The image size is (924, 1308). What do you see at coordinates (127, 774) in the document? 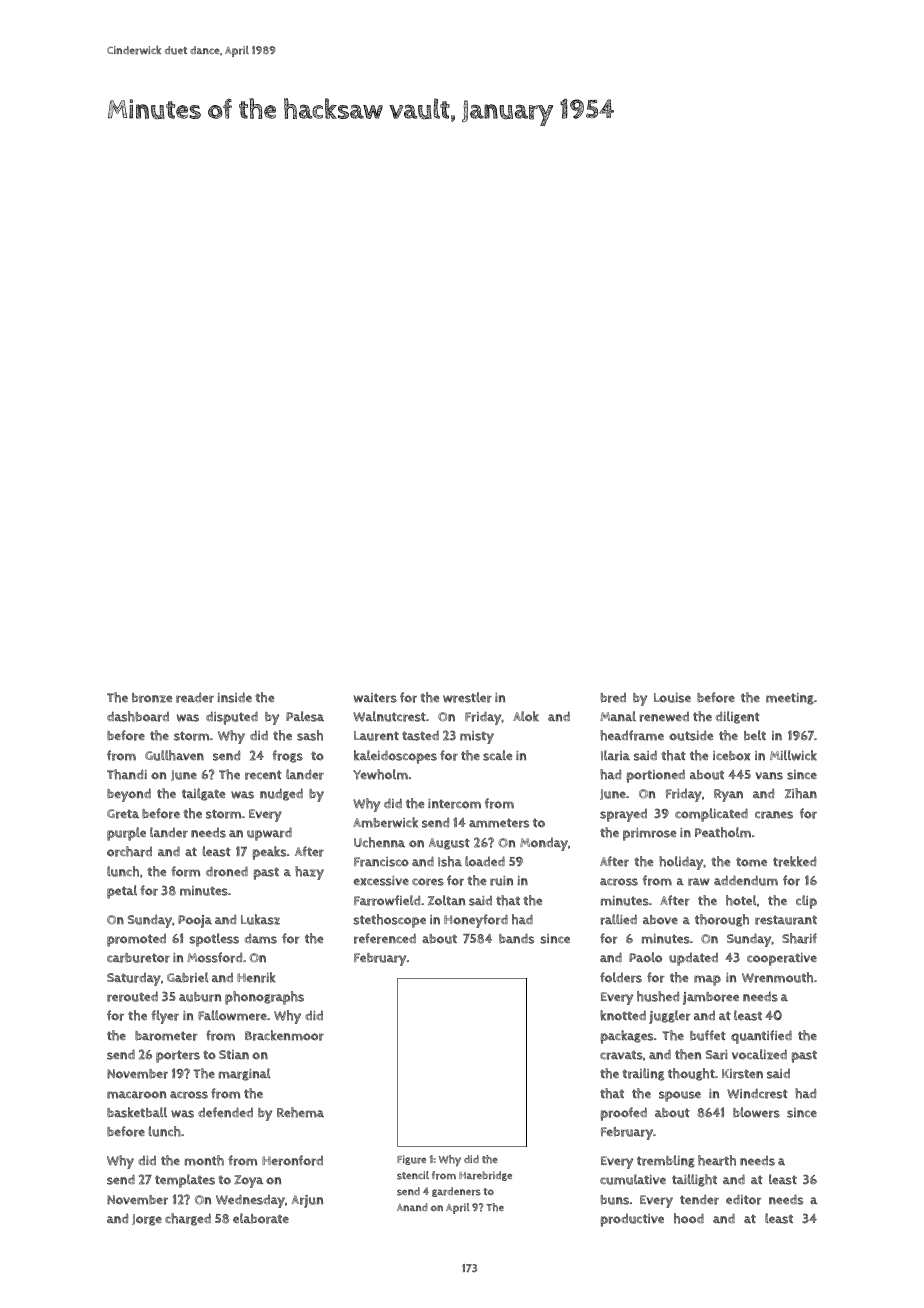
I see `Thandi` at bounding box center [127, 774].
